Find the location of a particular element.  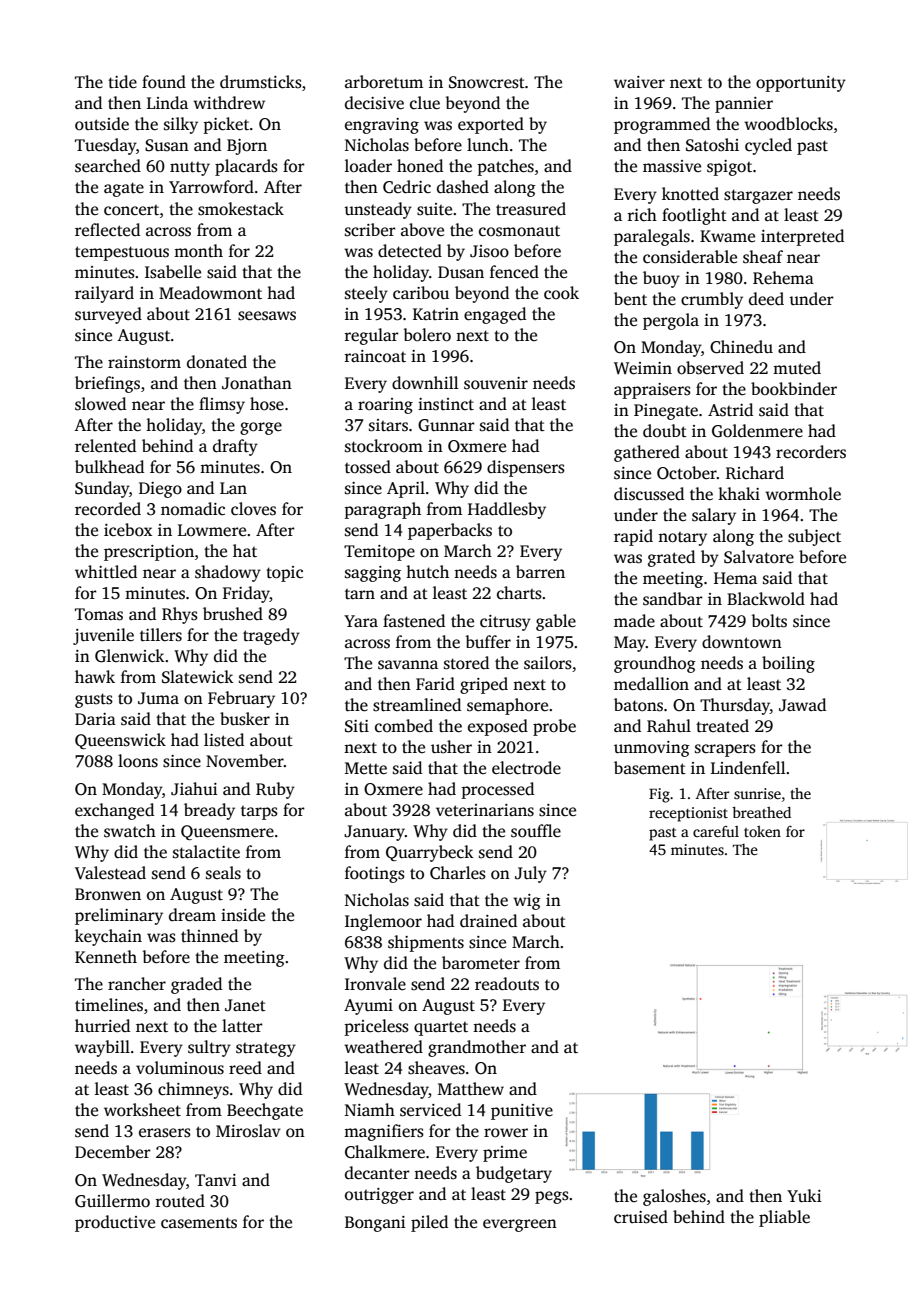

piled is located at coordinates (429, 1223).
